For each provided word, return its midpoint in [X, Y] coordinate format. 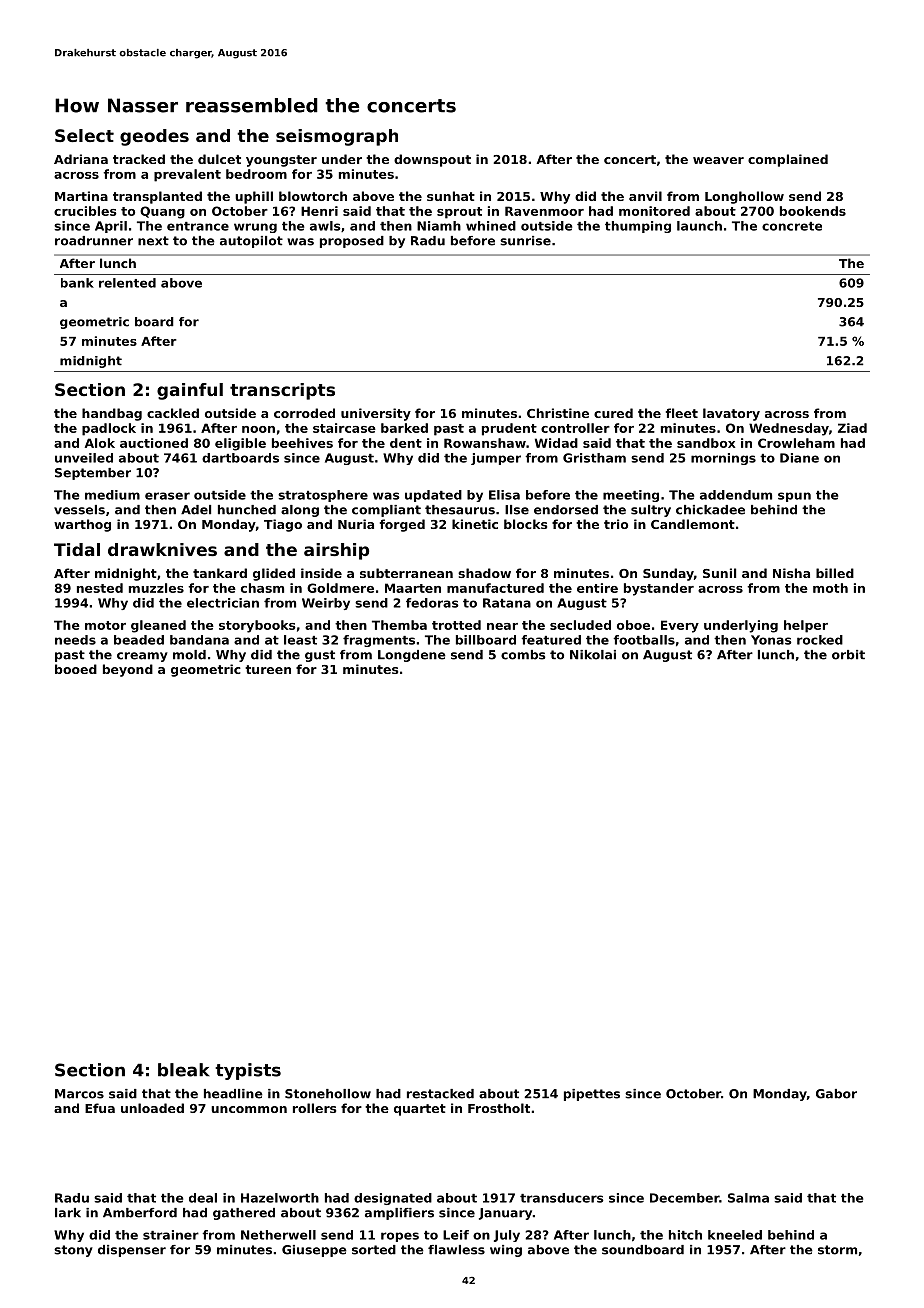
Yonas [771, 640]
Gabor [836, 1094]
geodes [154, 137]
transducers [562, 1198]
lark [68, 1213]
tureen [268, 669]
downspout [432, 160]
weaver [718, 160]
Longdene [412, 656]
